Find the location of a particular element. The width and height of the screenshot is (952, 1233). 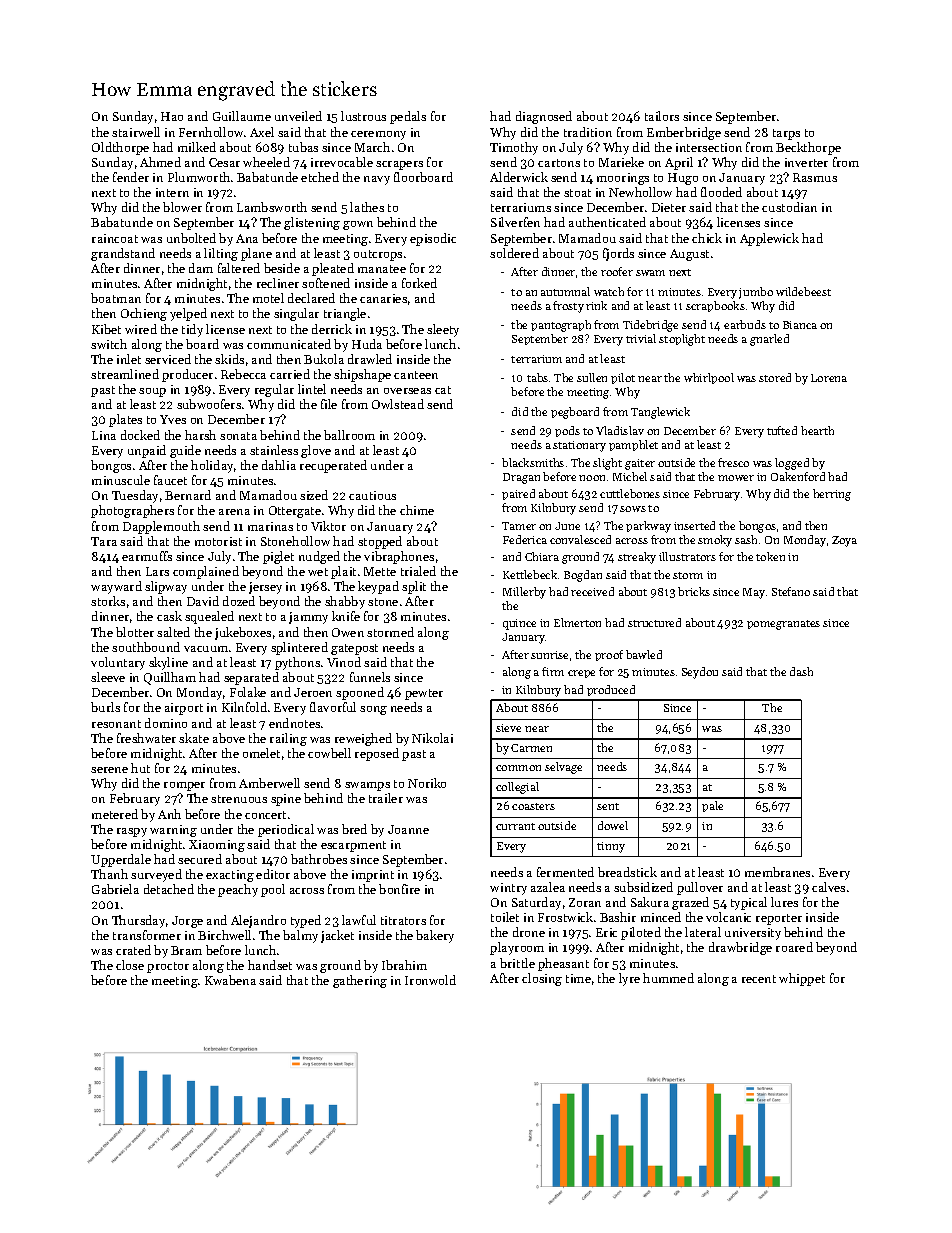

photographers is located at coordinates (132, 511).
